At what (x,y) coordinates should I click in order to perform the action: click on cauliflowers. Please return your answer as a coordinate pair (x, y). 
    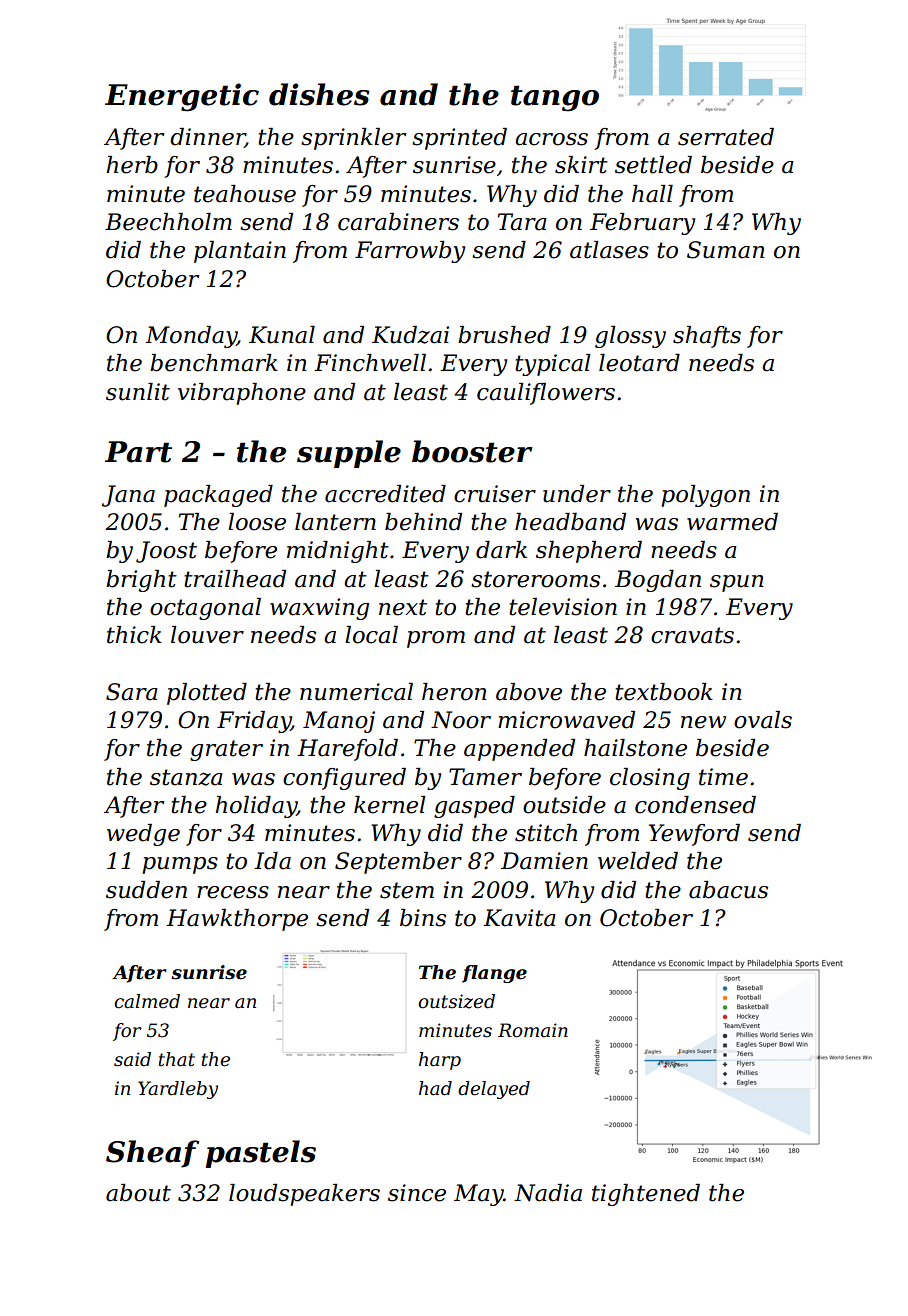
    Looking at the image, I should click on (546, 394).
